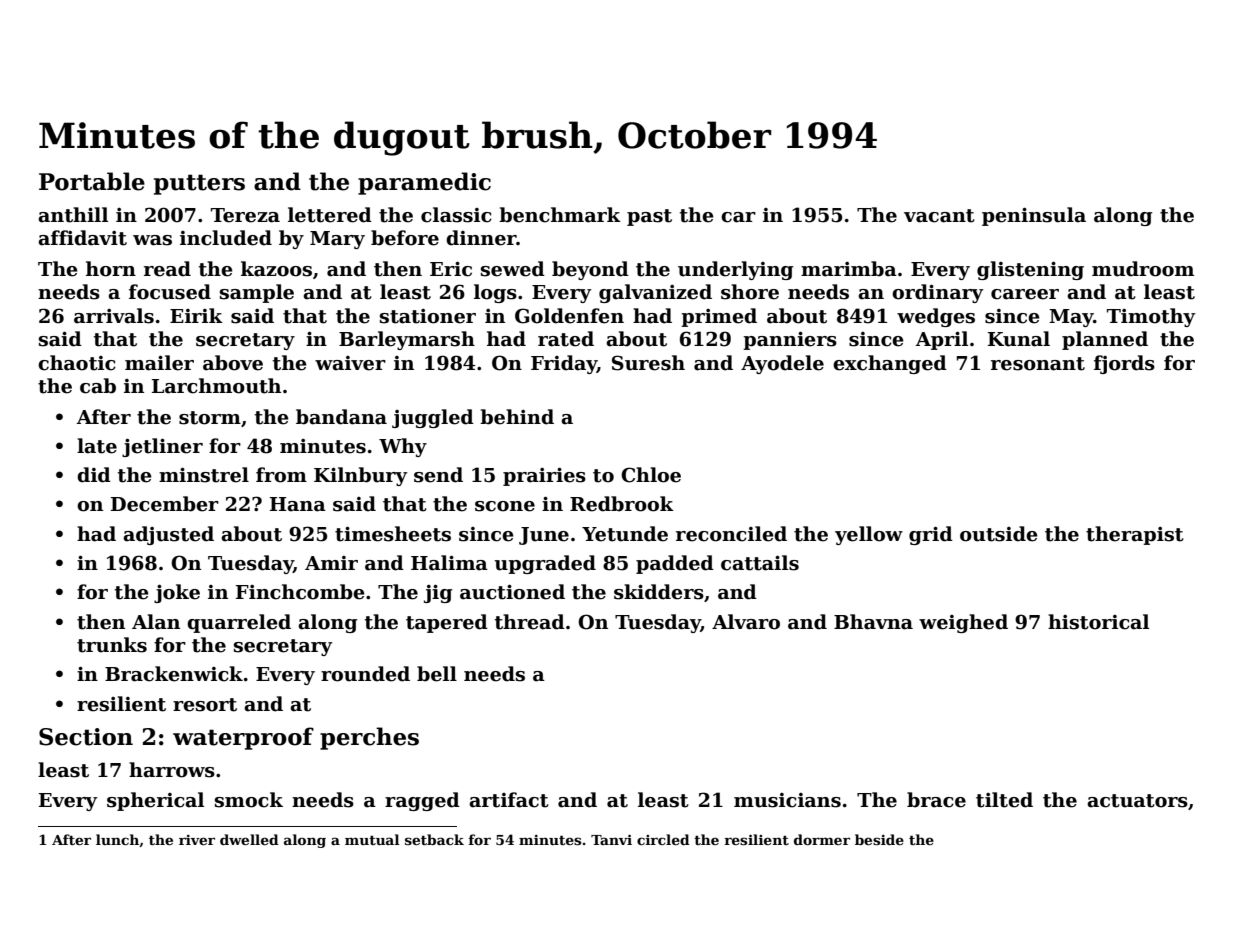 The height and width of the document is (952, 1233). What do you see at coordinates (172, 770) in the document?
I see `harrows` at bounding box center [172, 770].
